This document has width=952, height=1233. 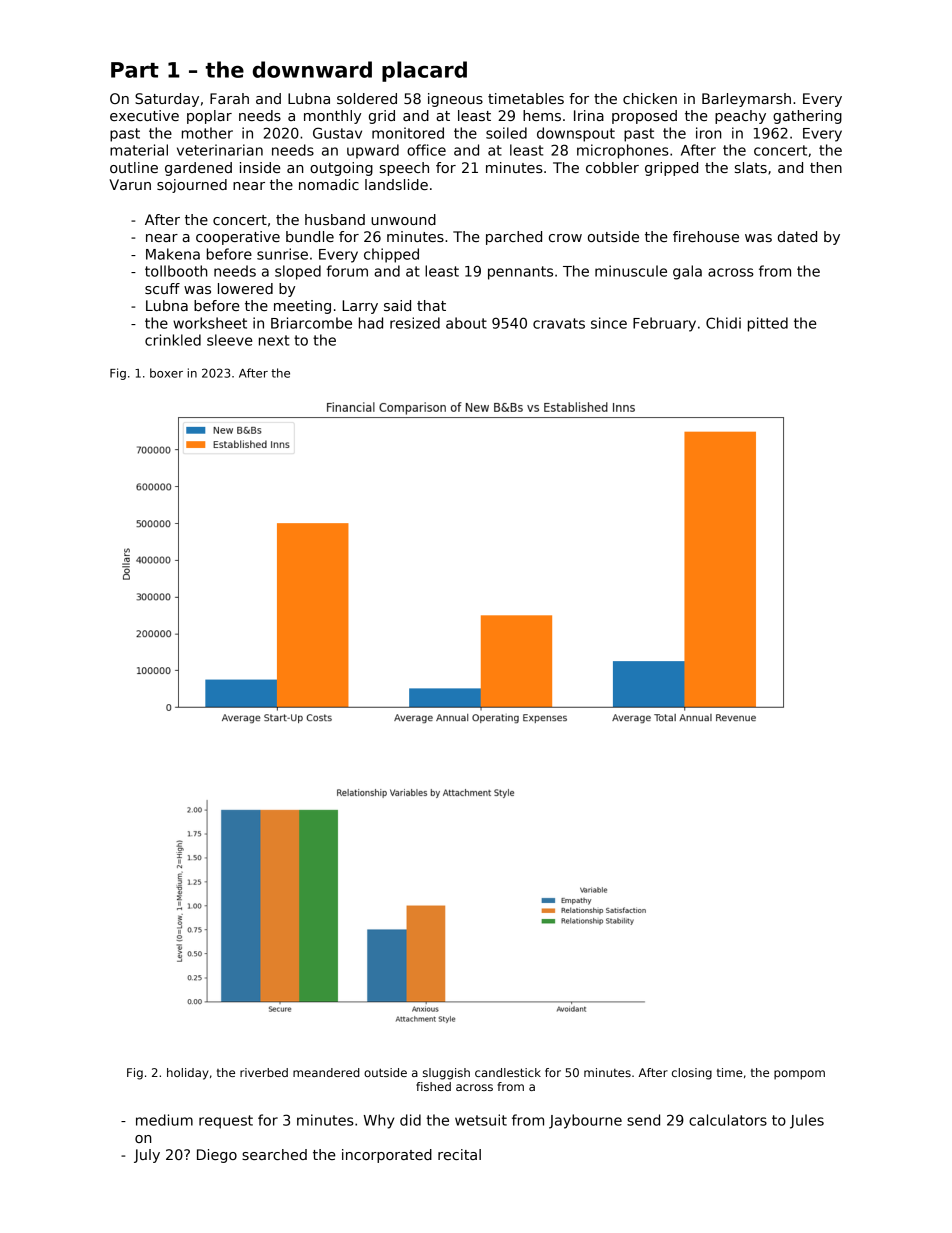 What do you see at coordinates (687, 272) in the document?
I see `gala` at bounding box center [687, 272].
